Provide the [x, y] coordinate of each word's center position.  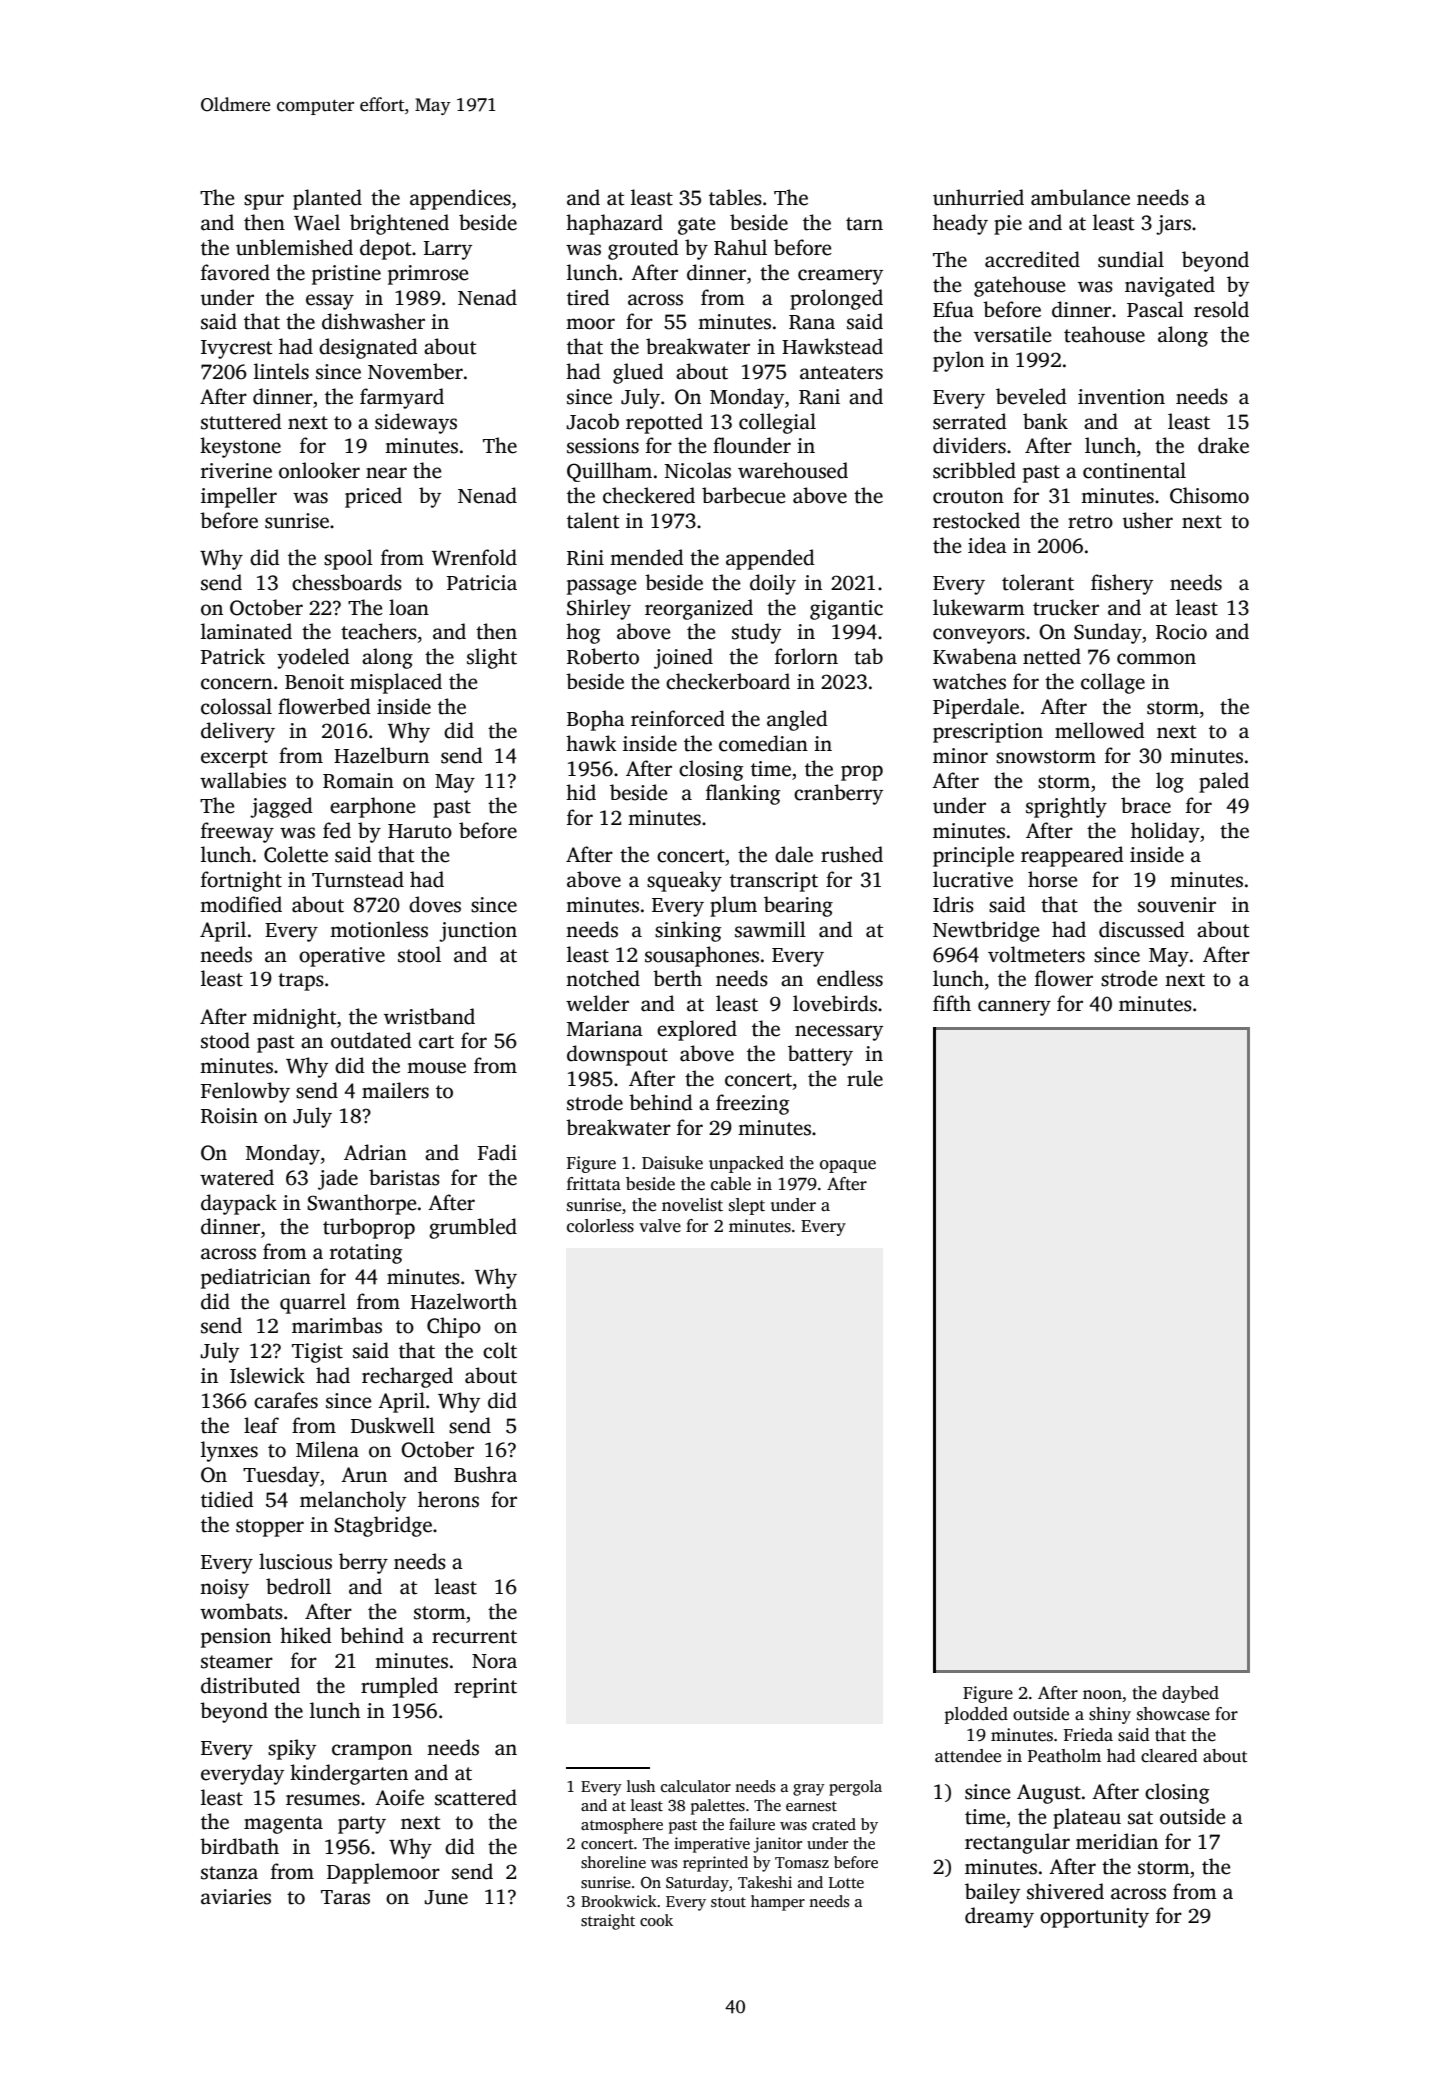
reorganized [699, 609]
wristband [429, 1016]
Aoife [399, 1797]
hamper [778, 1903]
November [415, 371]
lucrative [973, 879]
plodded [976, 1715]
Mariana [605, 1029]
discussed [1142, 929]
